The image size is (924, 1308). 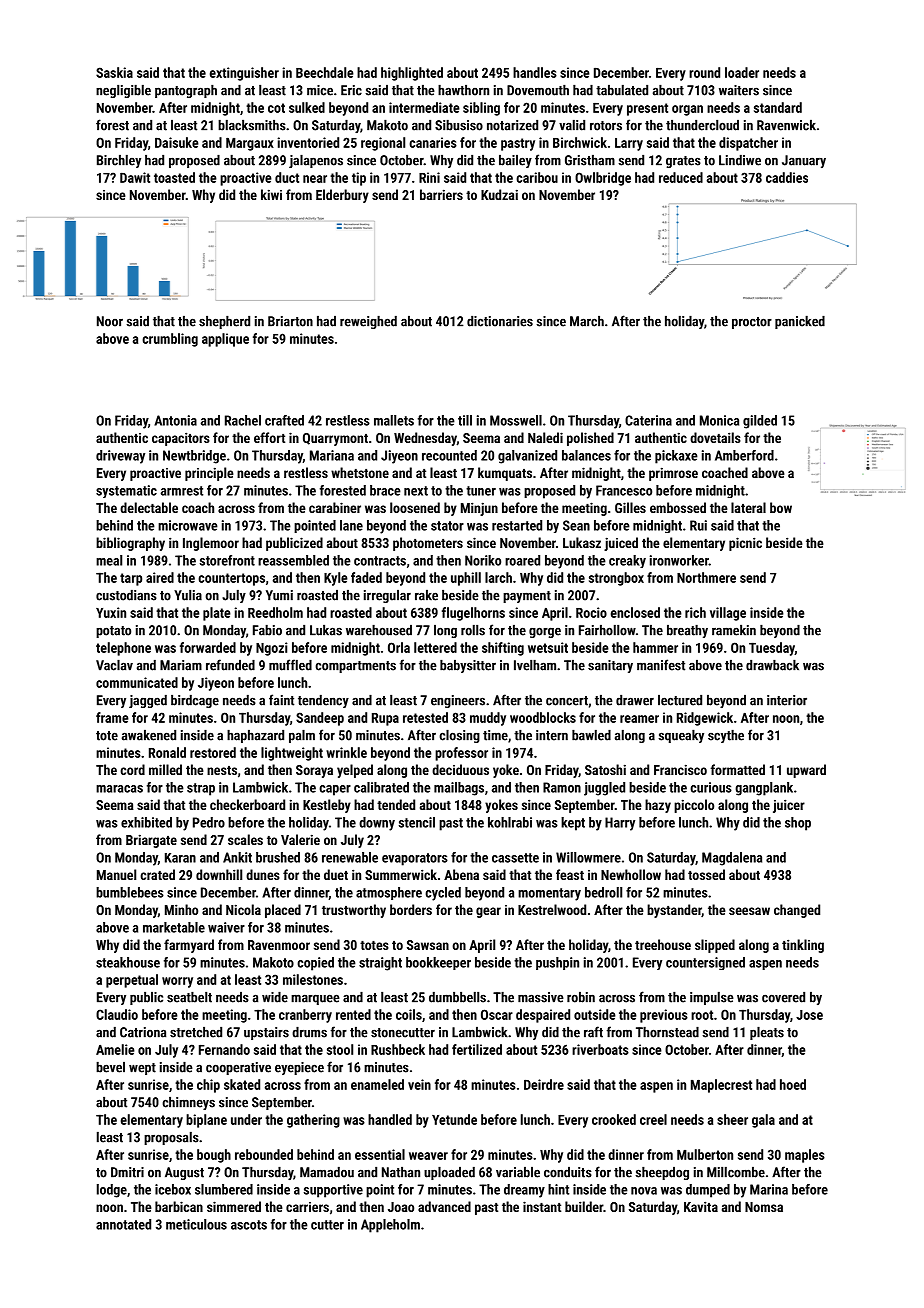 I want to click on driveway, so click(x=120, y=457).
